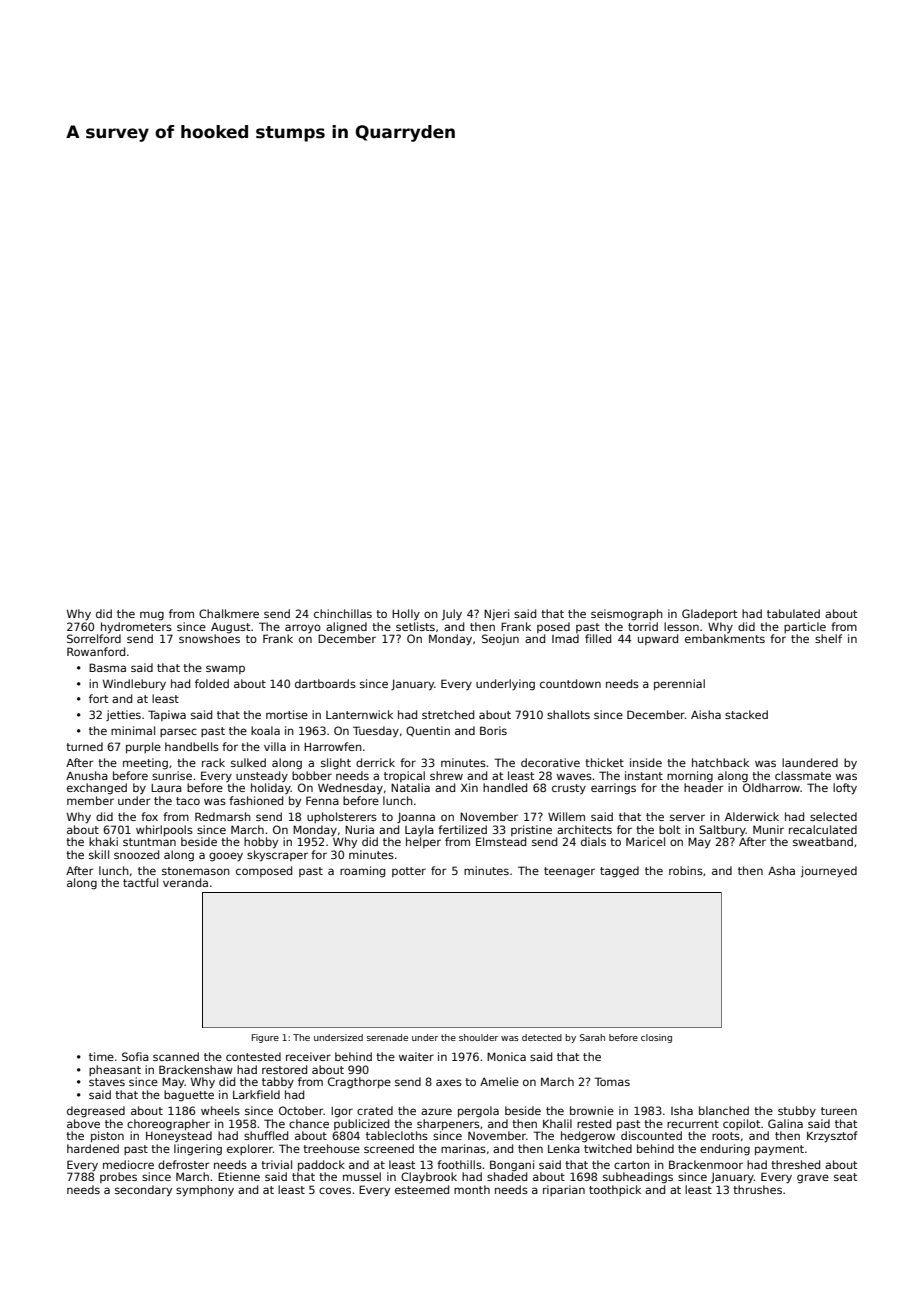 The width and height of the screenshot is (924, 1308). I want to click on Willem, so click(566, 816).
